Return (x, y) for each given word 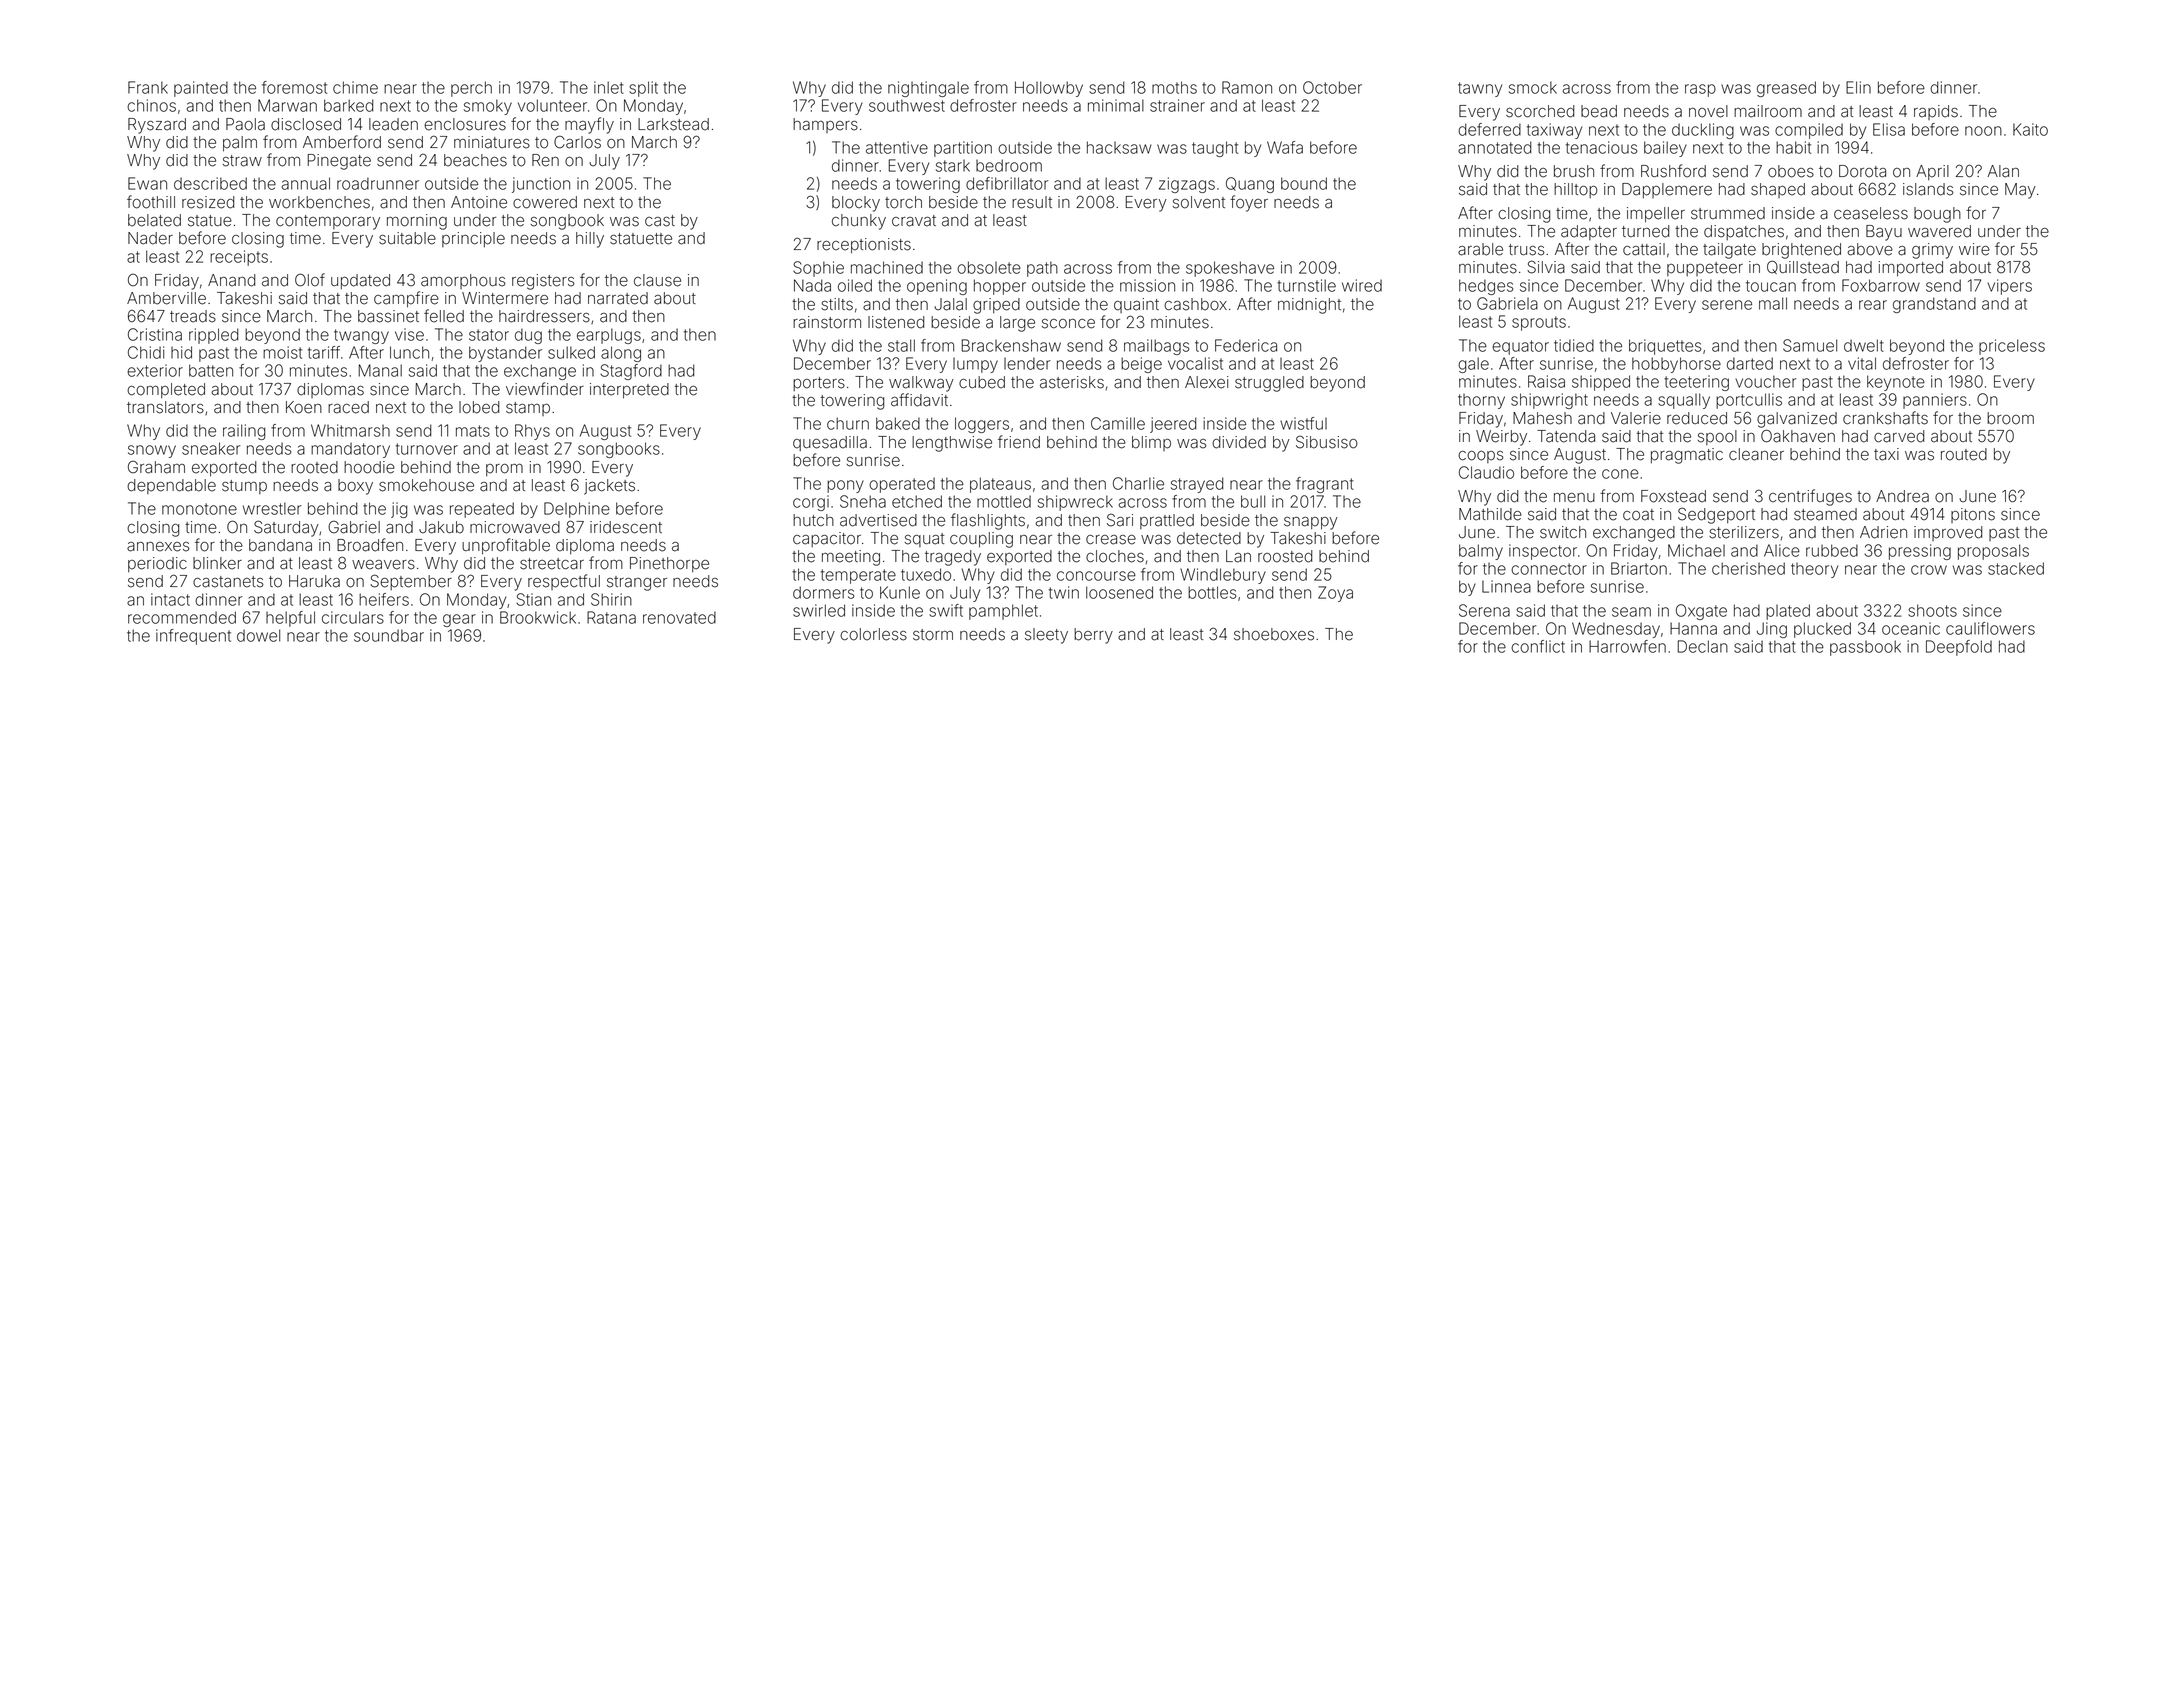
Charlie (1138, 483)
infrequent (193, 637)
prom (504, 470)
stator (489, 335)
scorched (1540, 111)
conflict (1538, 646)
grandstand (1934, 305)
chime (355, 87)
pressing (1920, 552)
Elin (1858, 87)
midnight (1309, 306)
